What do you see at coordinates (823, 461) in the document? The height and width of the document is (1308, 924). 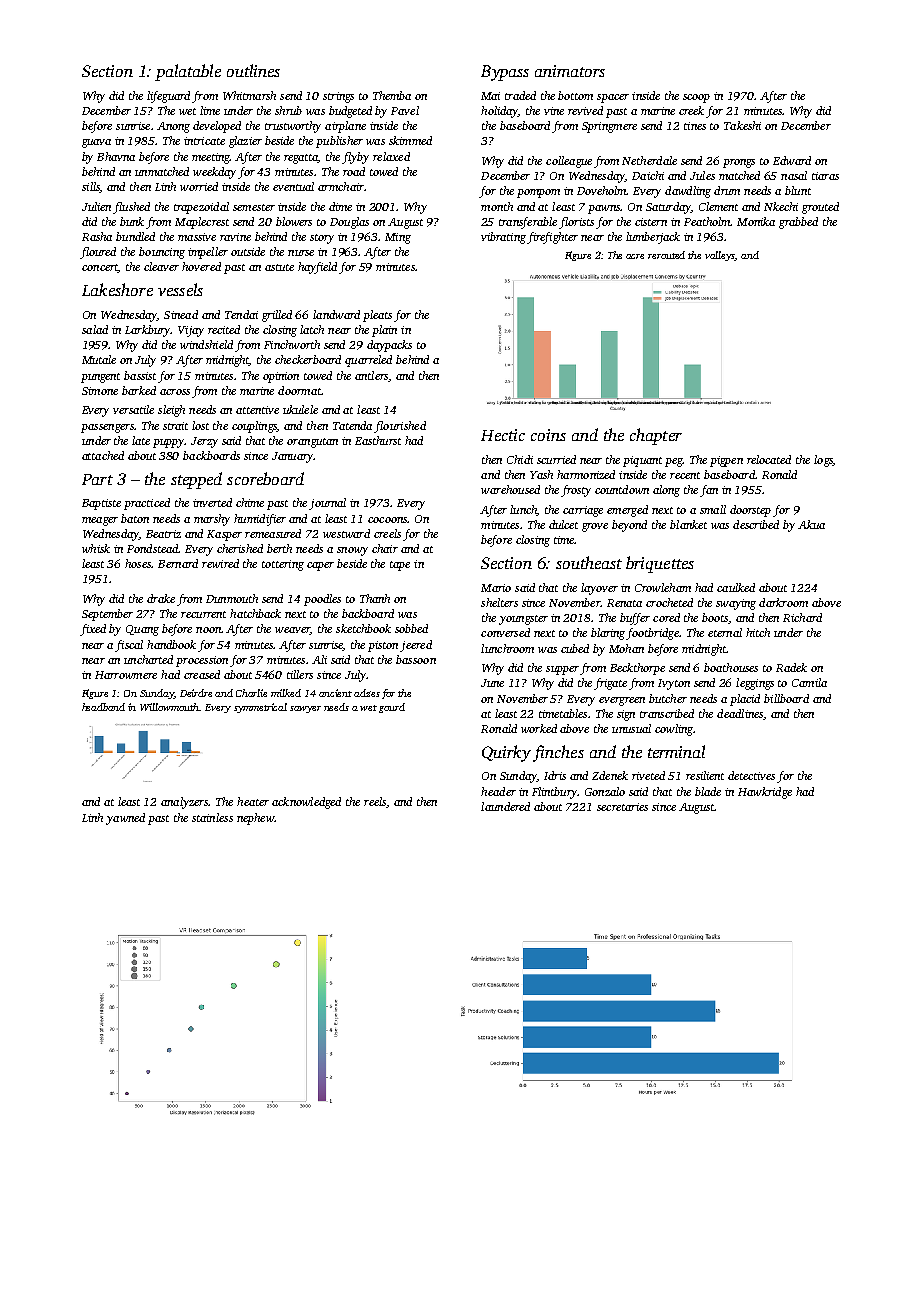 I see `logs` at bounding box center [823, 461].
